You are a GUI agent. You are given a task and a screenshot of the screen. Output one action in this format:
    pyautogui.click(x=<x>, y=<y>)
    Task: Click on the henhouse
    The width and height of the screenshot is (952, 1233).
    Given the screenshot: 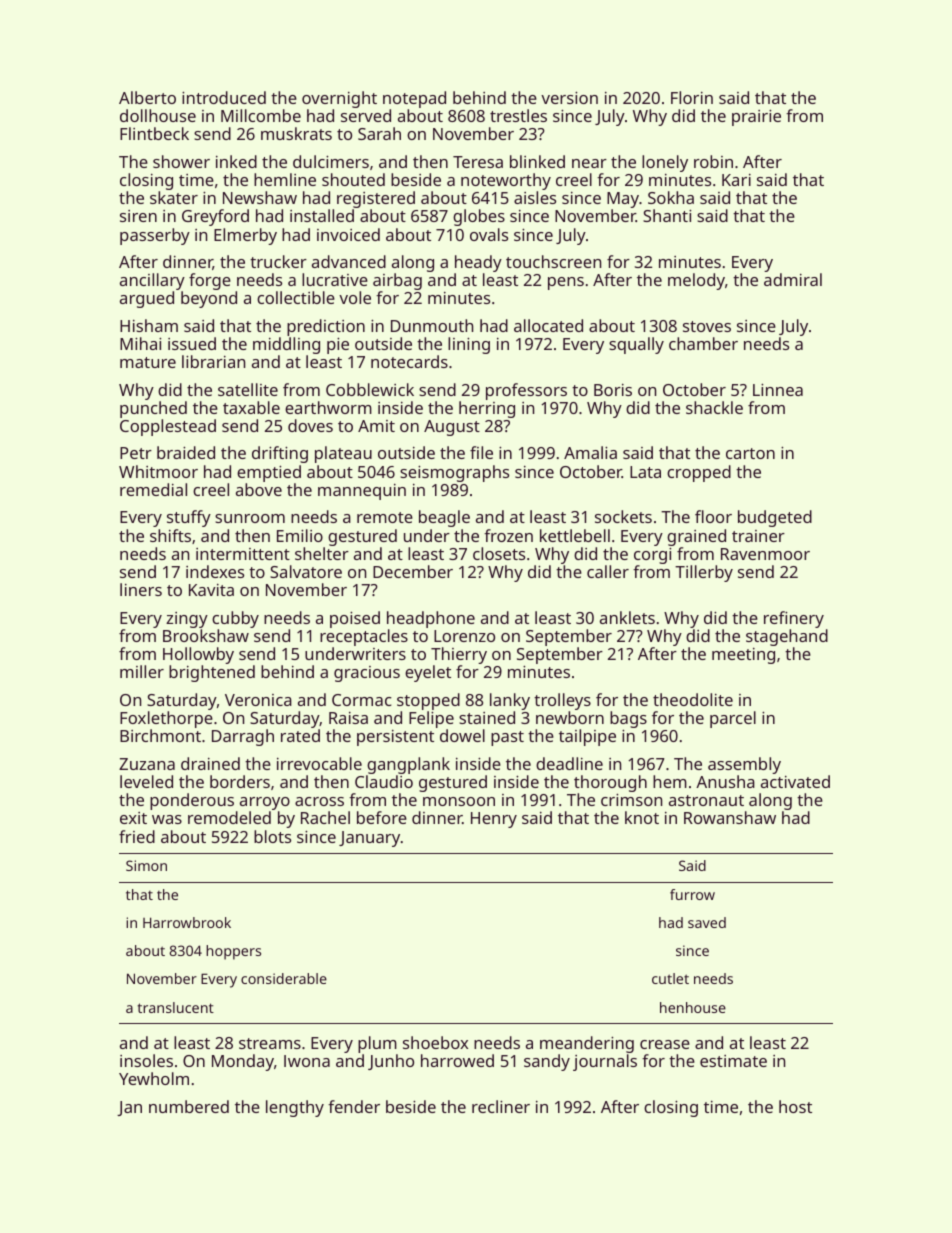 What is the action you would take?
    pyautogui.click(x=693, y=1007)
